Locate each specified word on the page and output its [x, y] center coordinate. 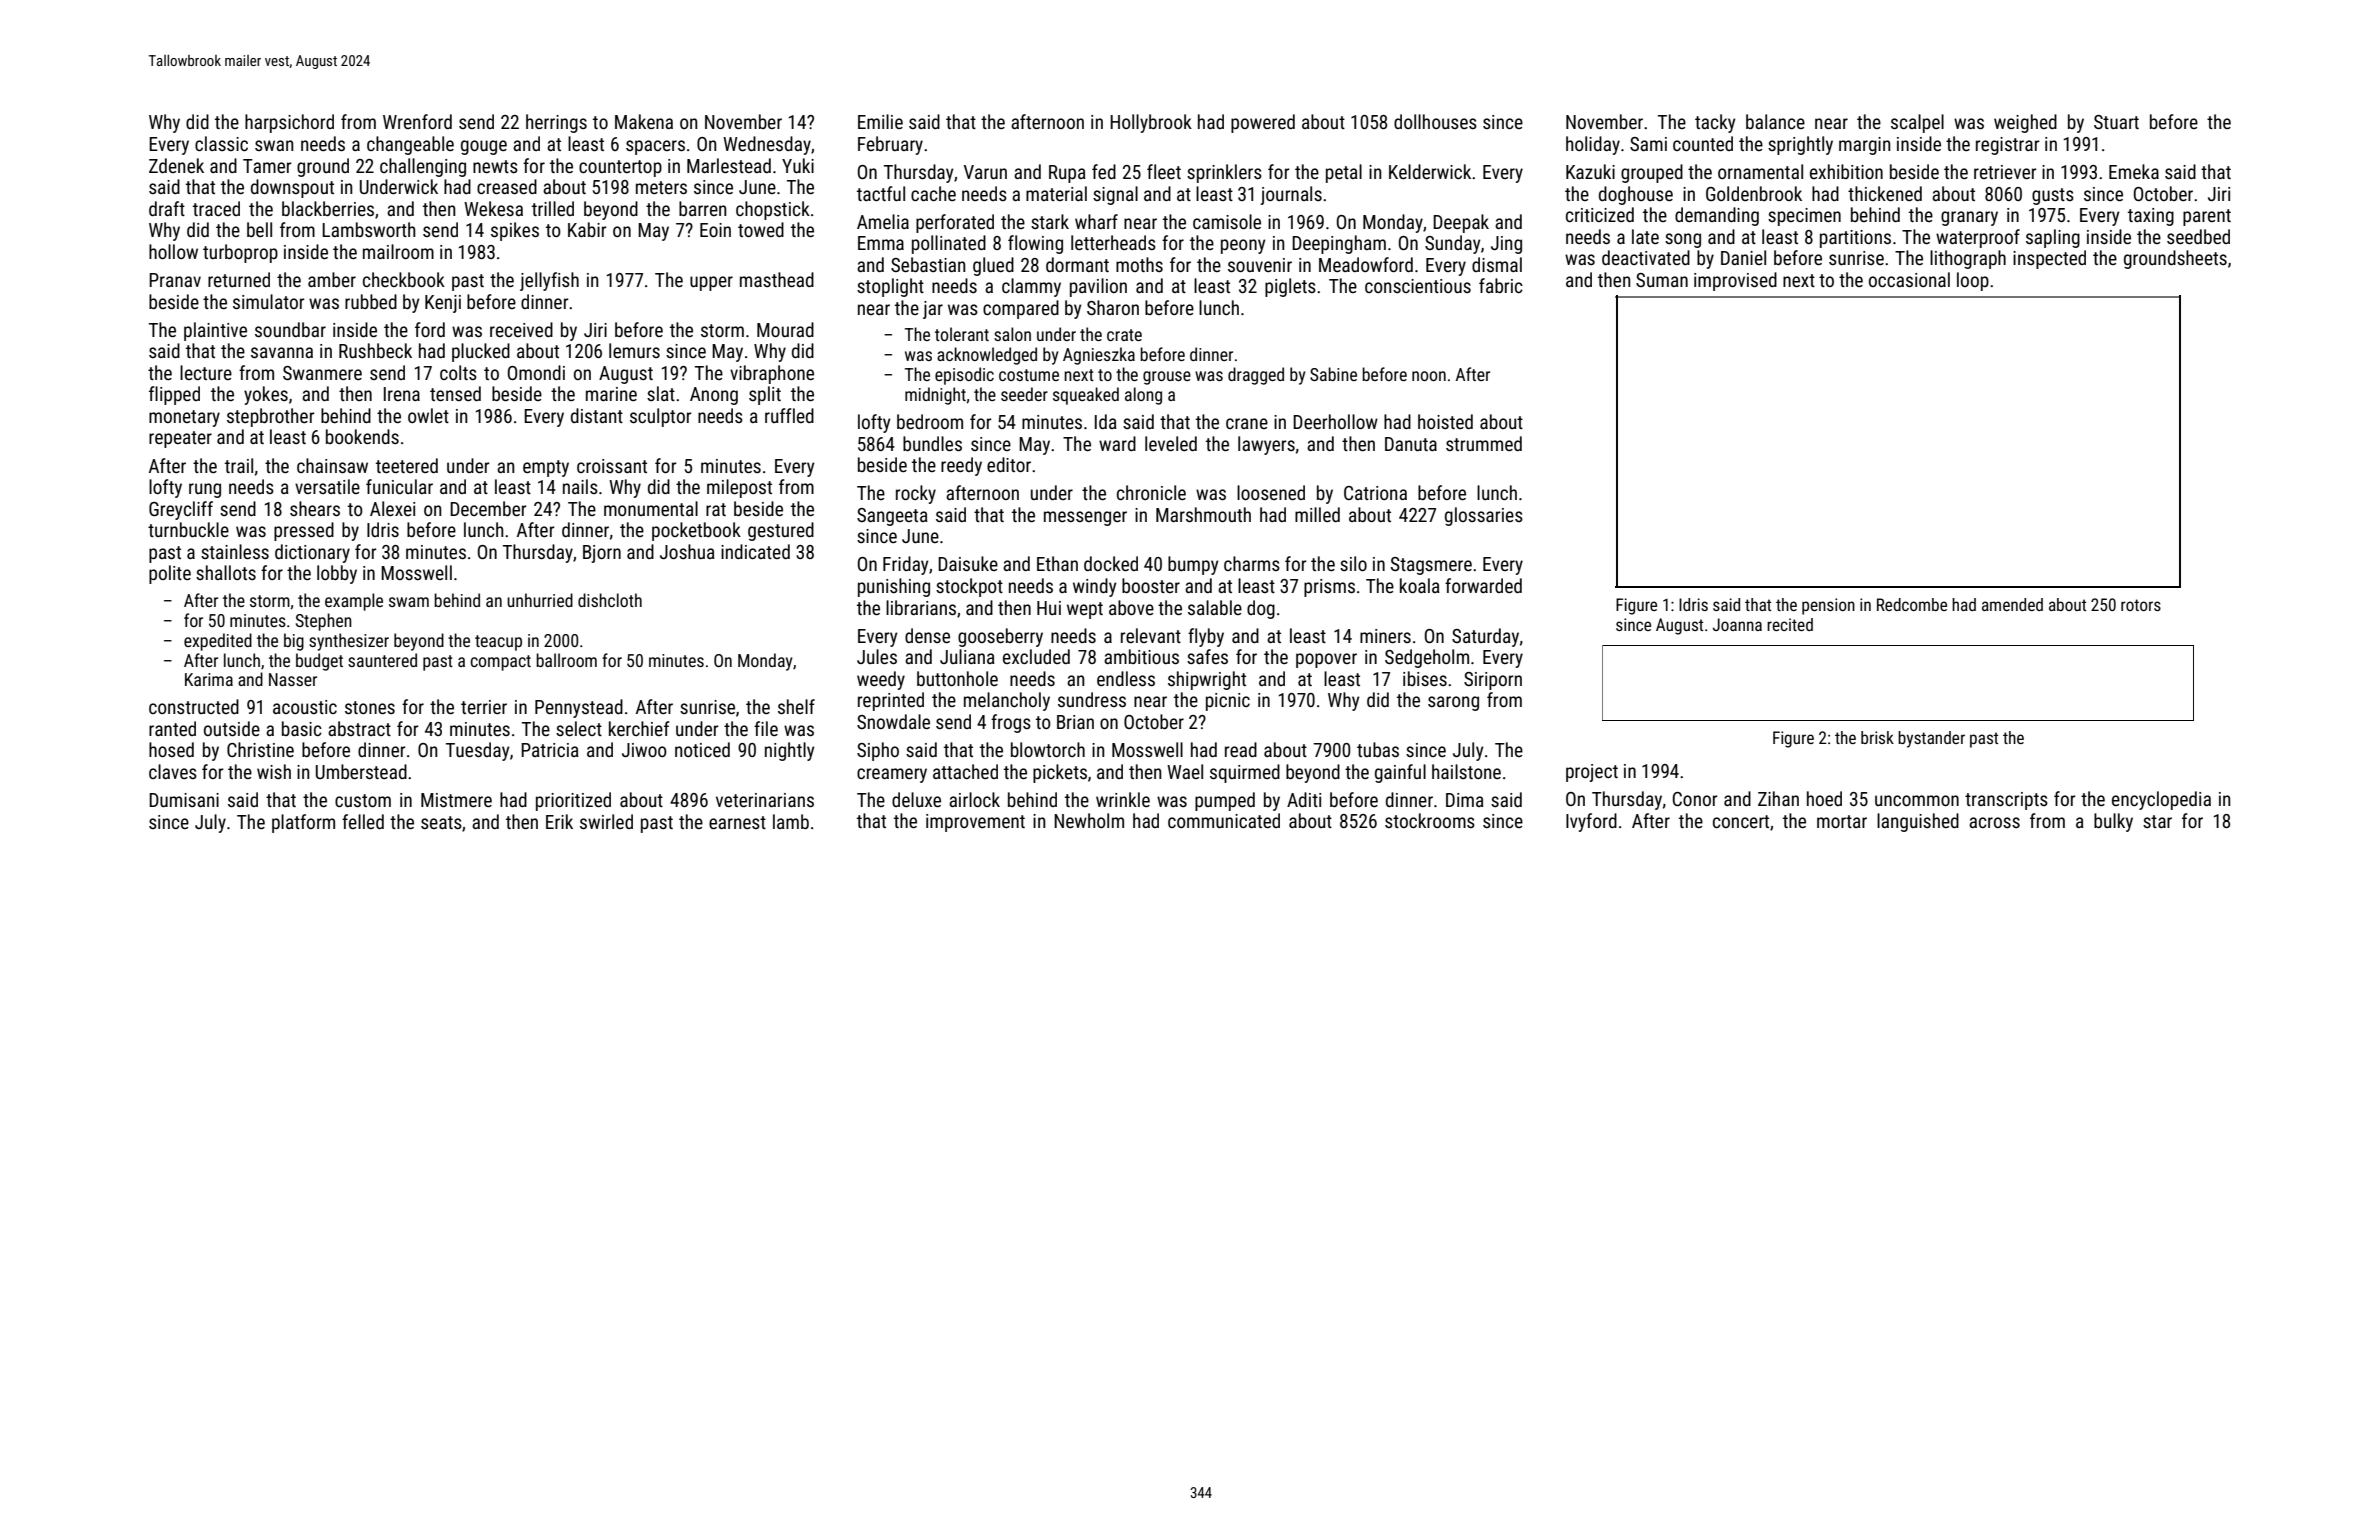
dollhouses [1435, 121]
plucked [481, 352]
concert [1741, 821]
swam [409, 602]
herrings [556, 123]
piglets [1290, 287]
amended [2012, 604]
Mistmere [456, 800]
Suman [1662, 280]
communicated [1224, 820]
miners [1385, 636]
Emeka [2134, 171]
